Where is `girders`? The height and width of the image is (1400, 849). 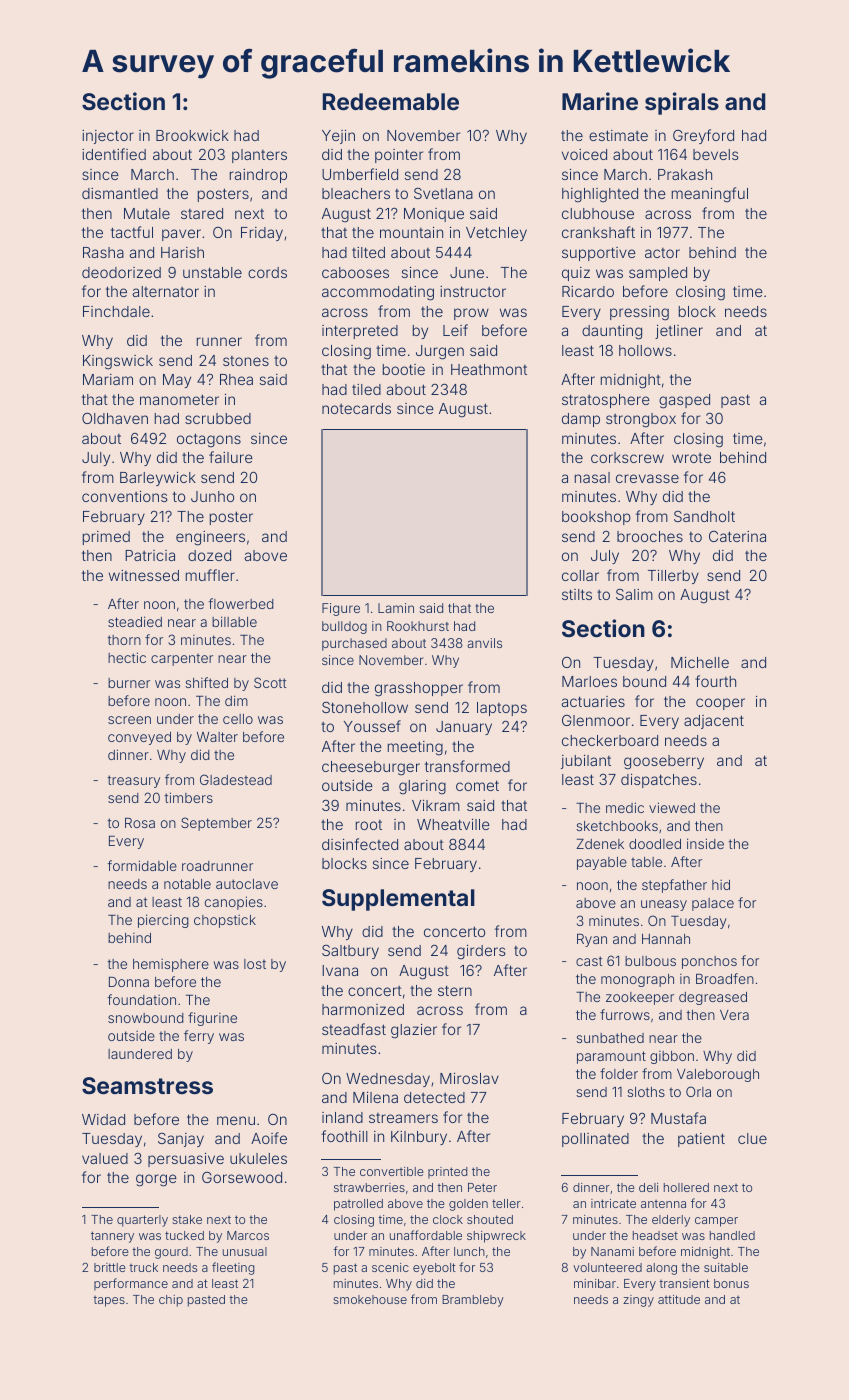
girders is located at coordinates (481, 952).
